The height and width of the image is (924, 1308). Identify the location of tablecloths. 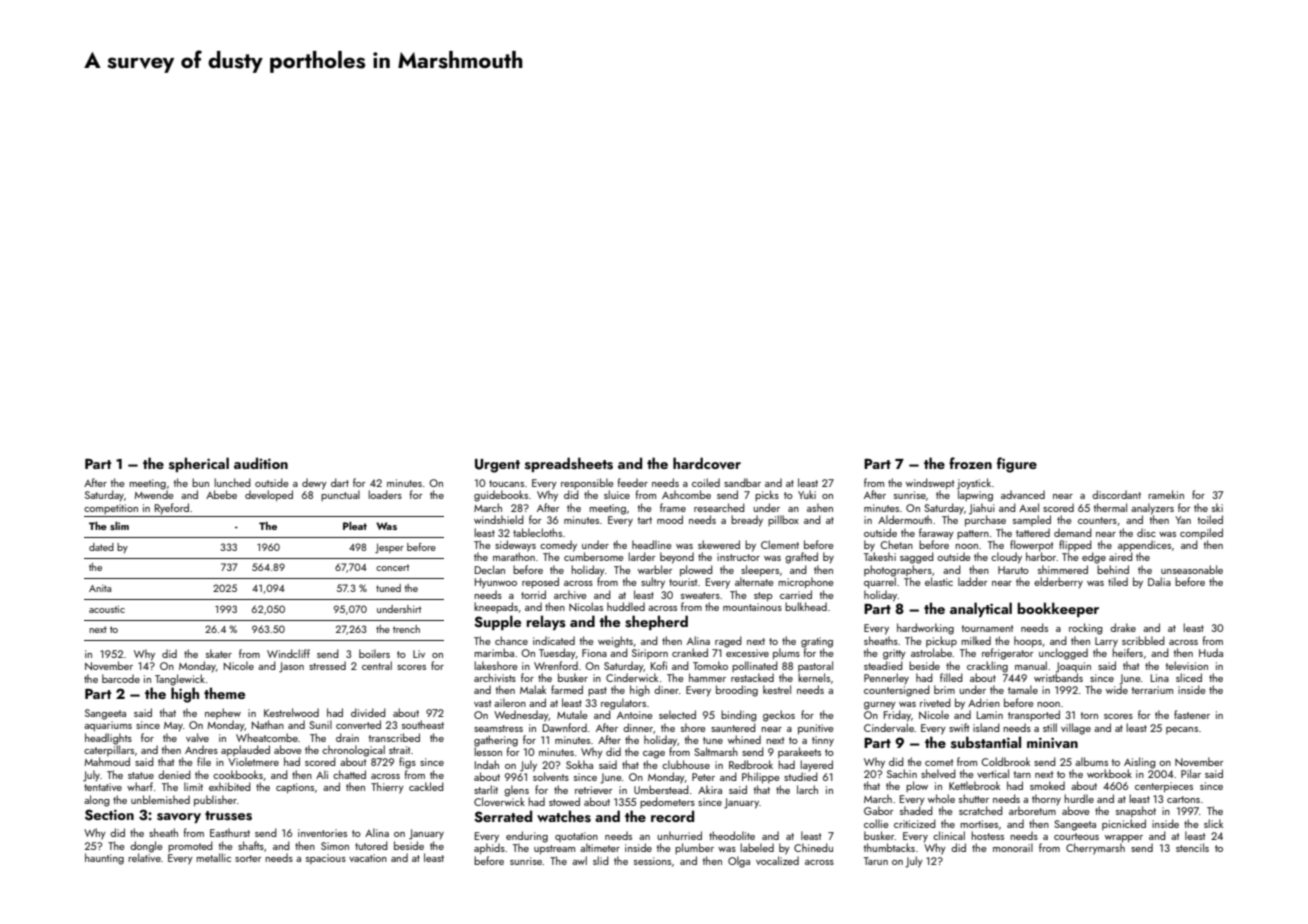
(537, 532).
